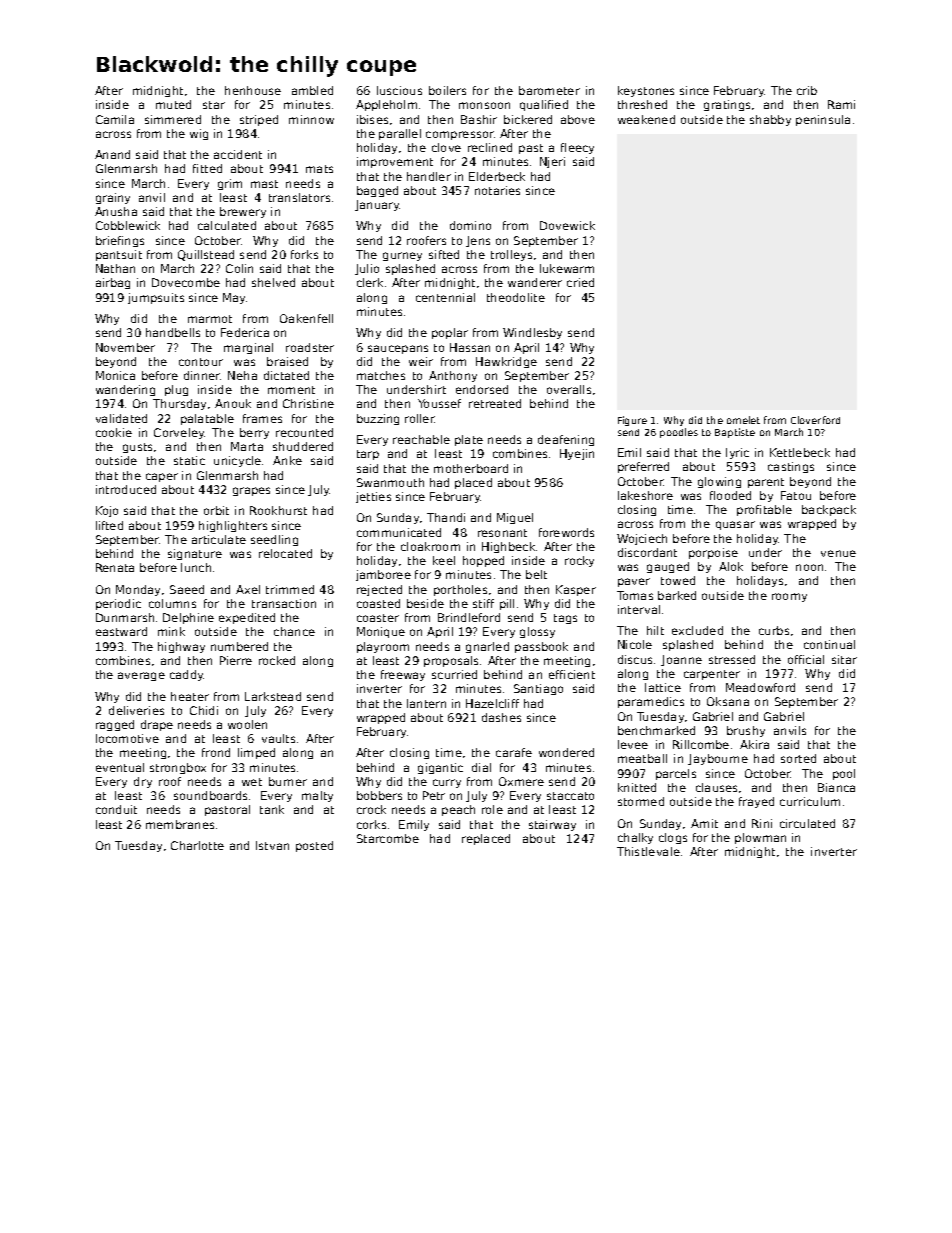 This screenshot has width=952, height=1233. Describe the element at coordinates (770, 120) in the screenshot. I see `shabby` at that location.
